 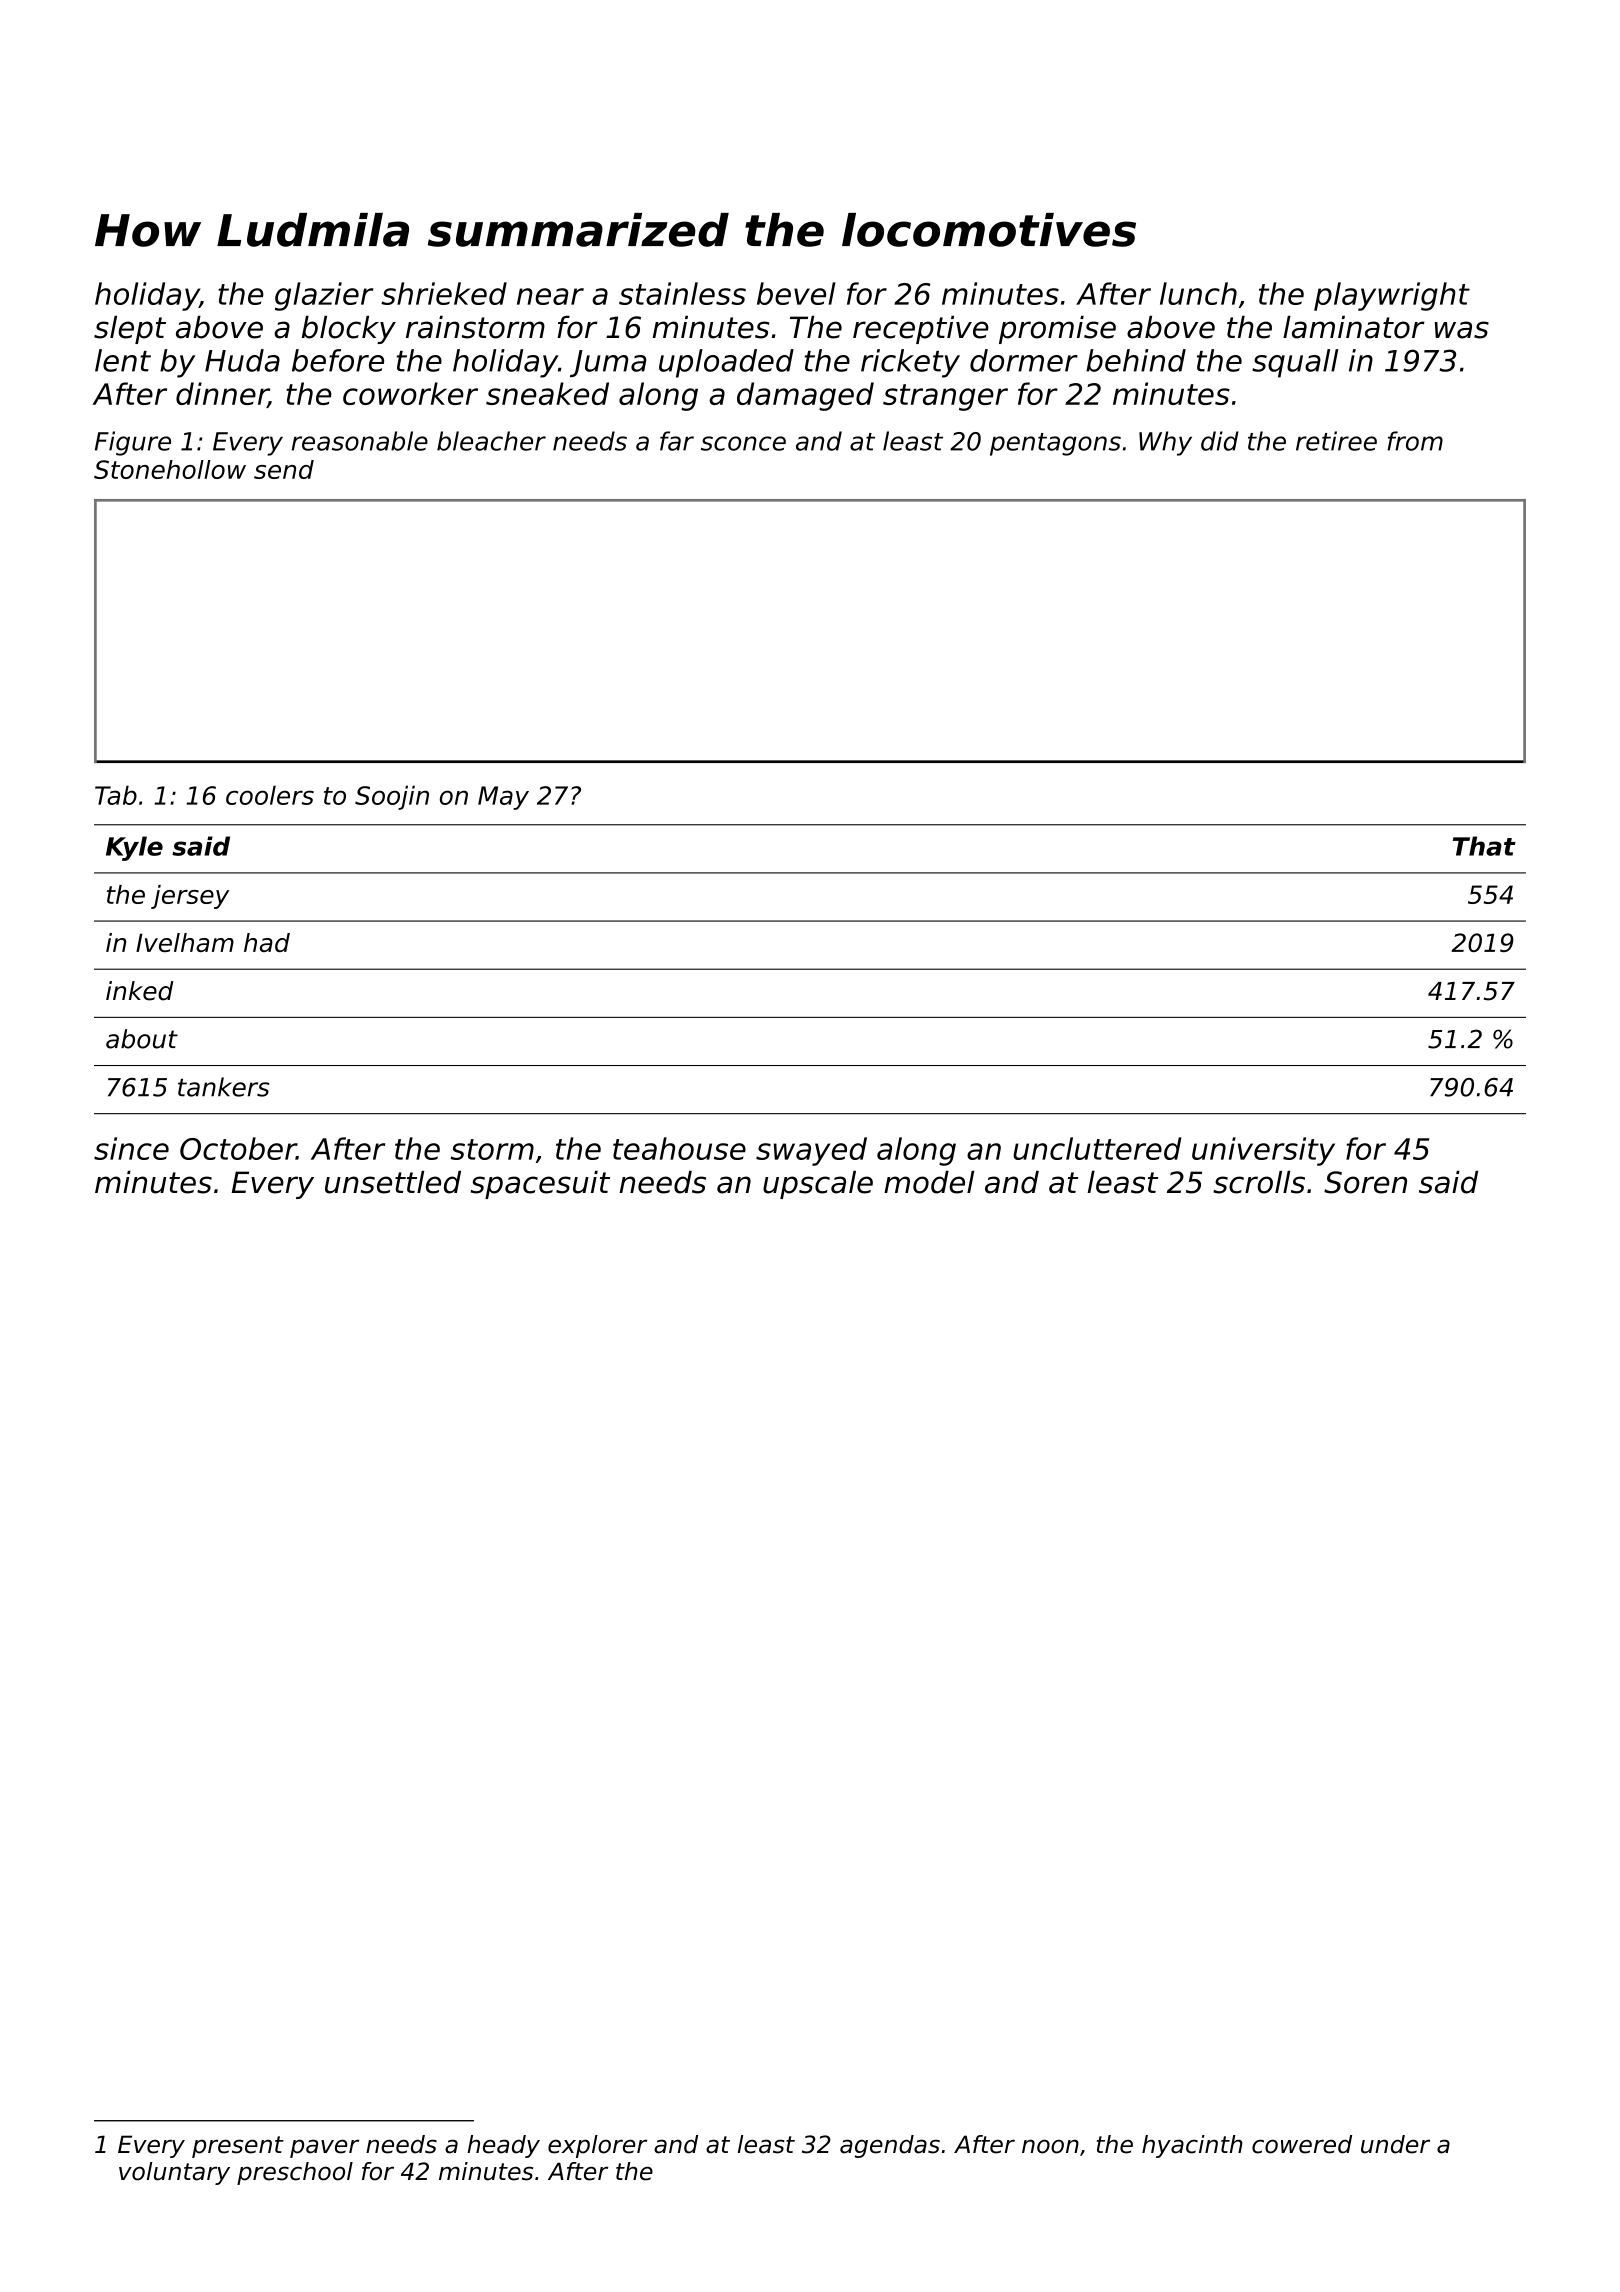 I want to click on stainless, so click(x=682, y=293).
